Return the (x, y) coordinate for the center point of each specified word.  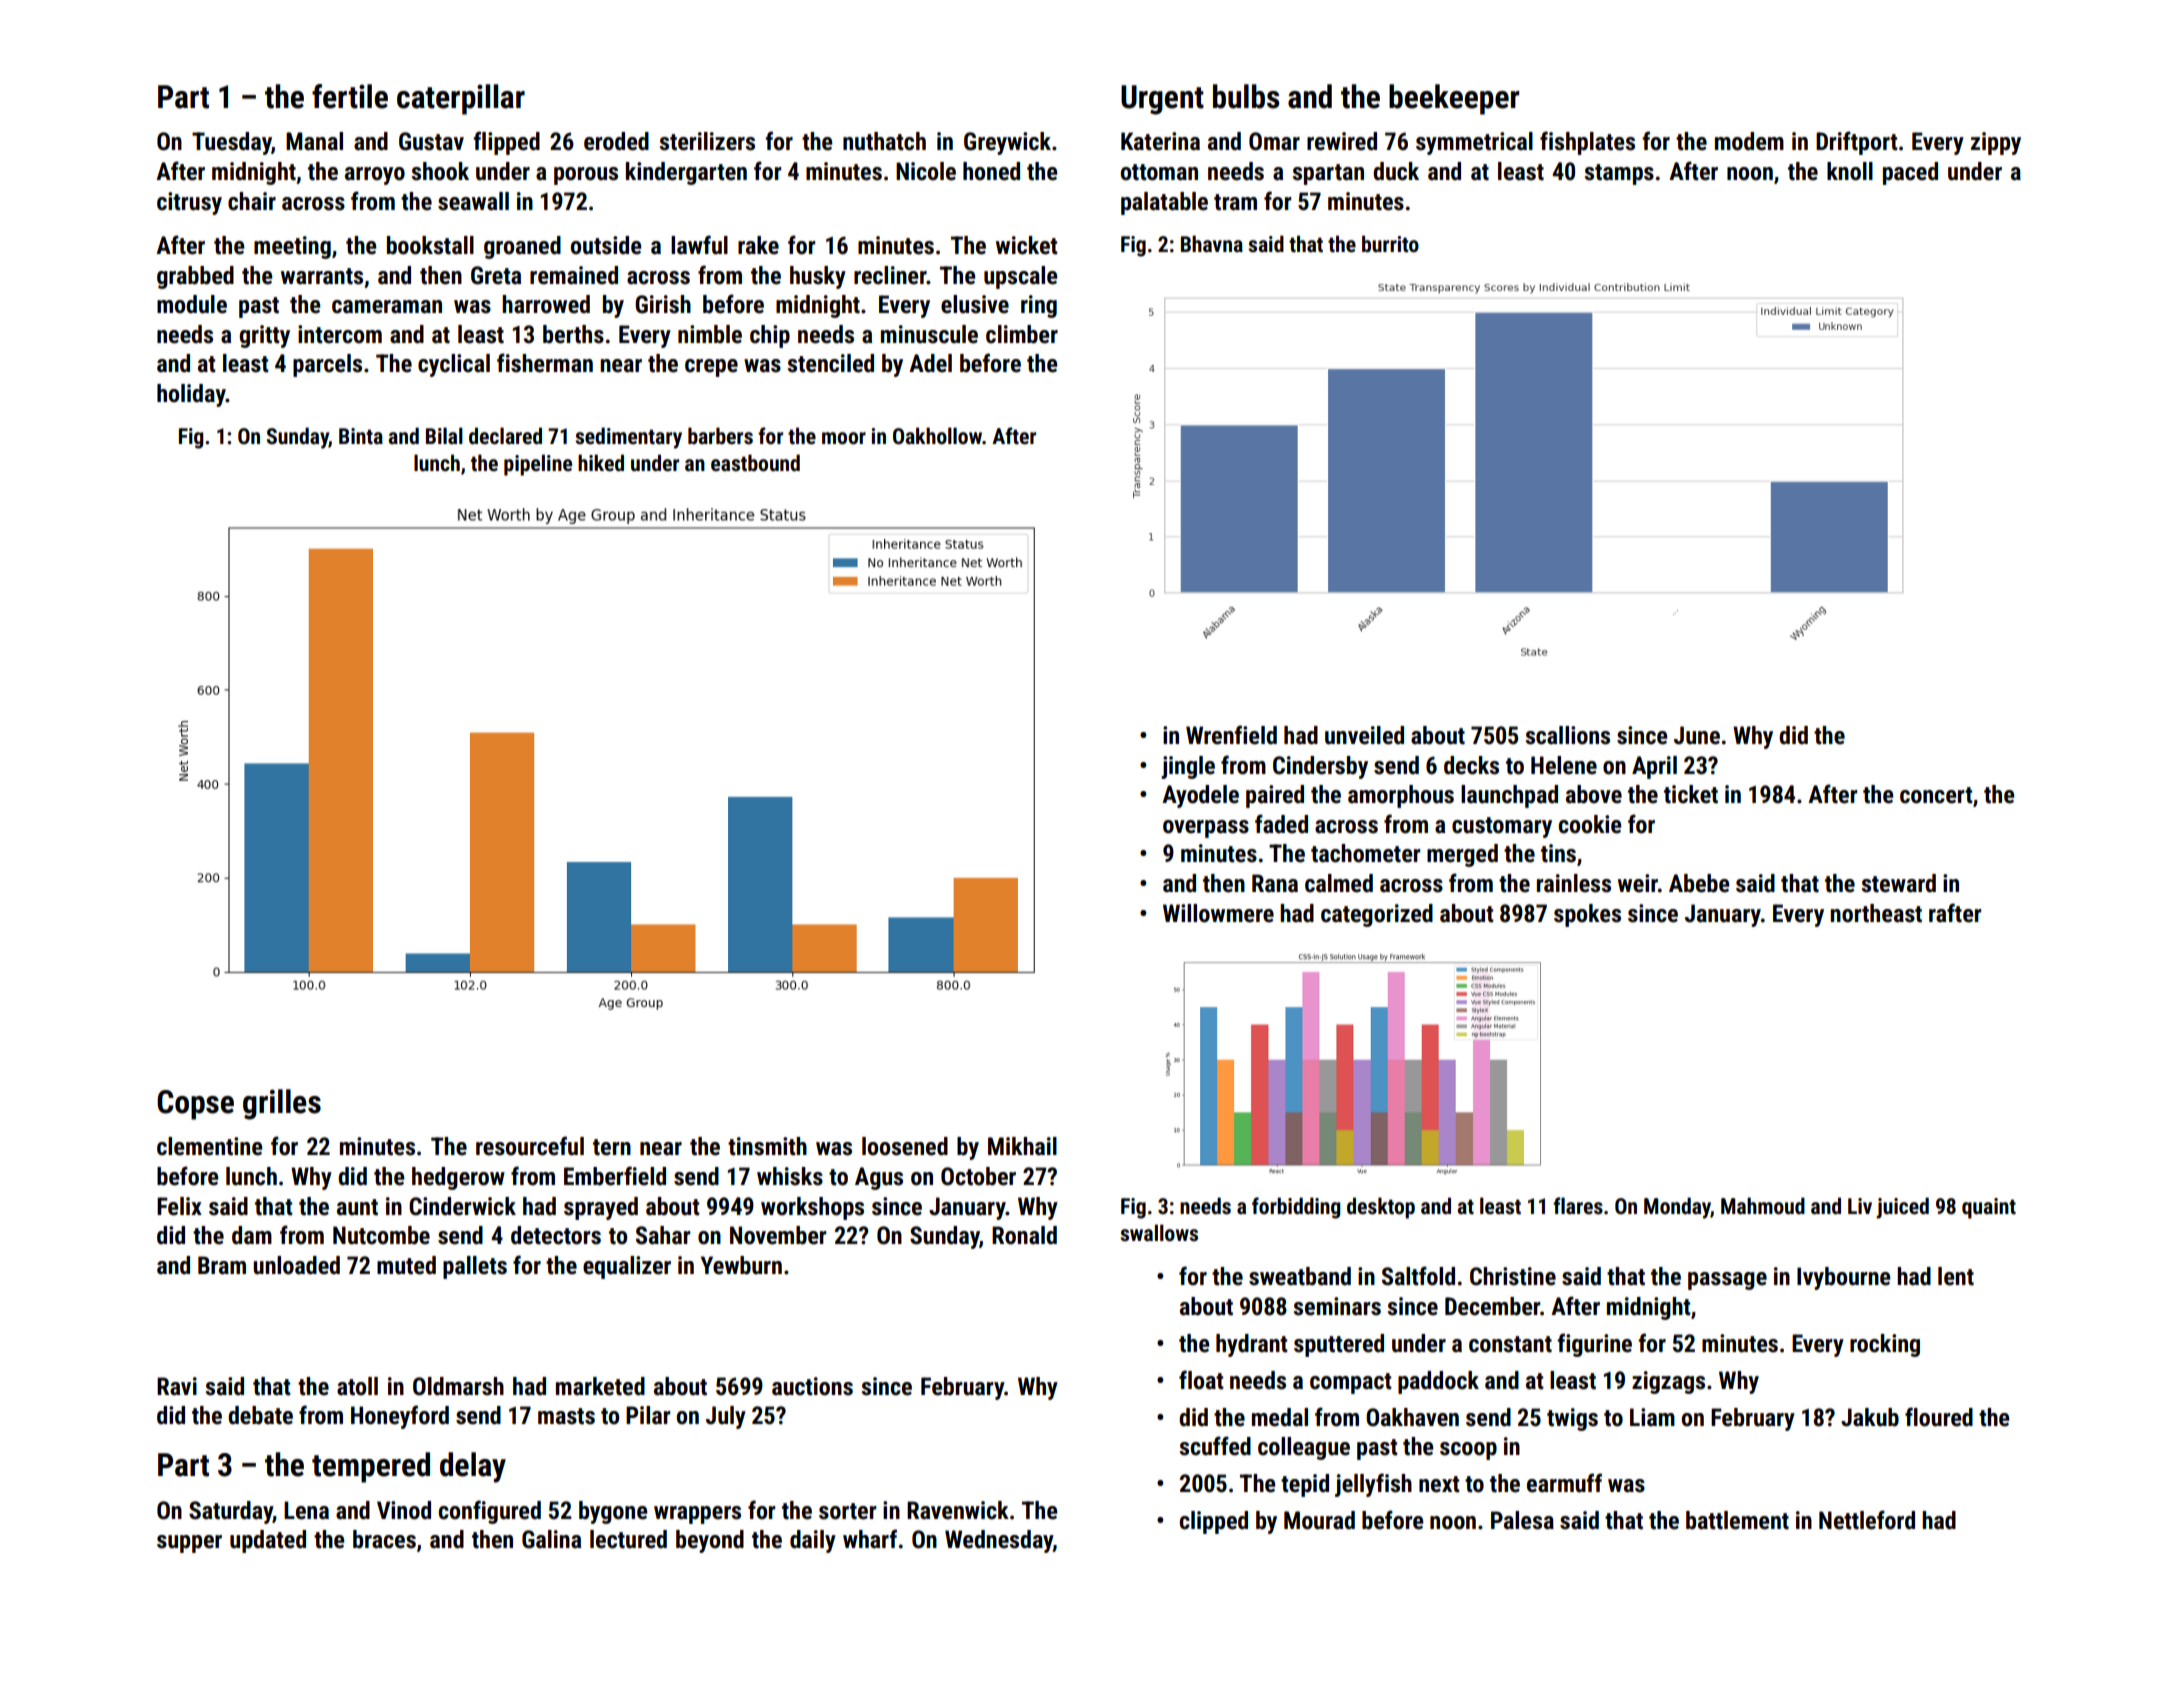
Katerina (1160, 141)
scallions (1567, 735)
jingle (1188, 767)
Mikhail (1022, 1146)
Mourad (1319, 1520)
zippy (1996, 143)
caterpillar (461, 99)
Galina (551, 1539)
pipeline (538, 465)
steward (1898, 883)
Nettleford (1867, 1520)
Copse (195, 1105)
